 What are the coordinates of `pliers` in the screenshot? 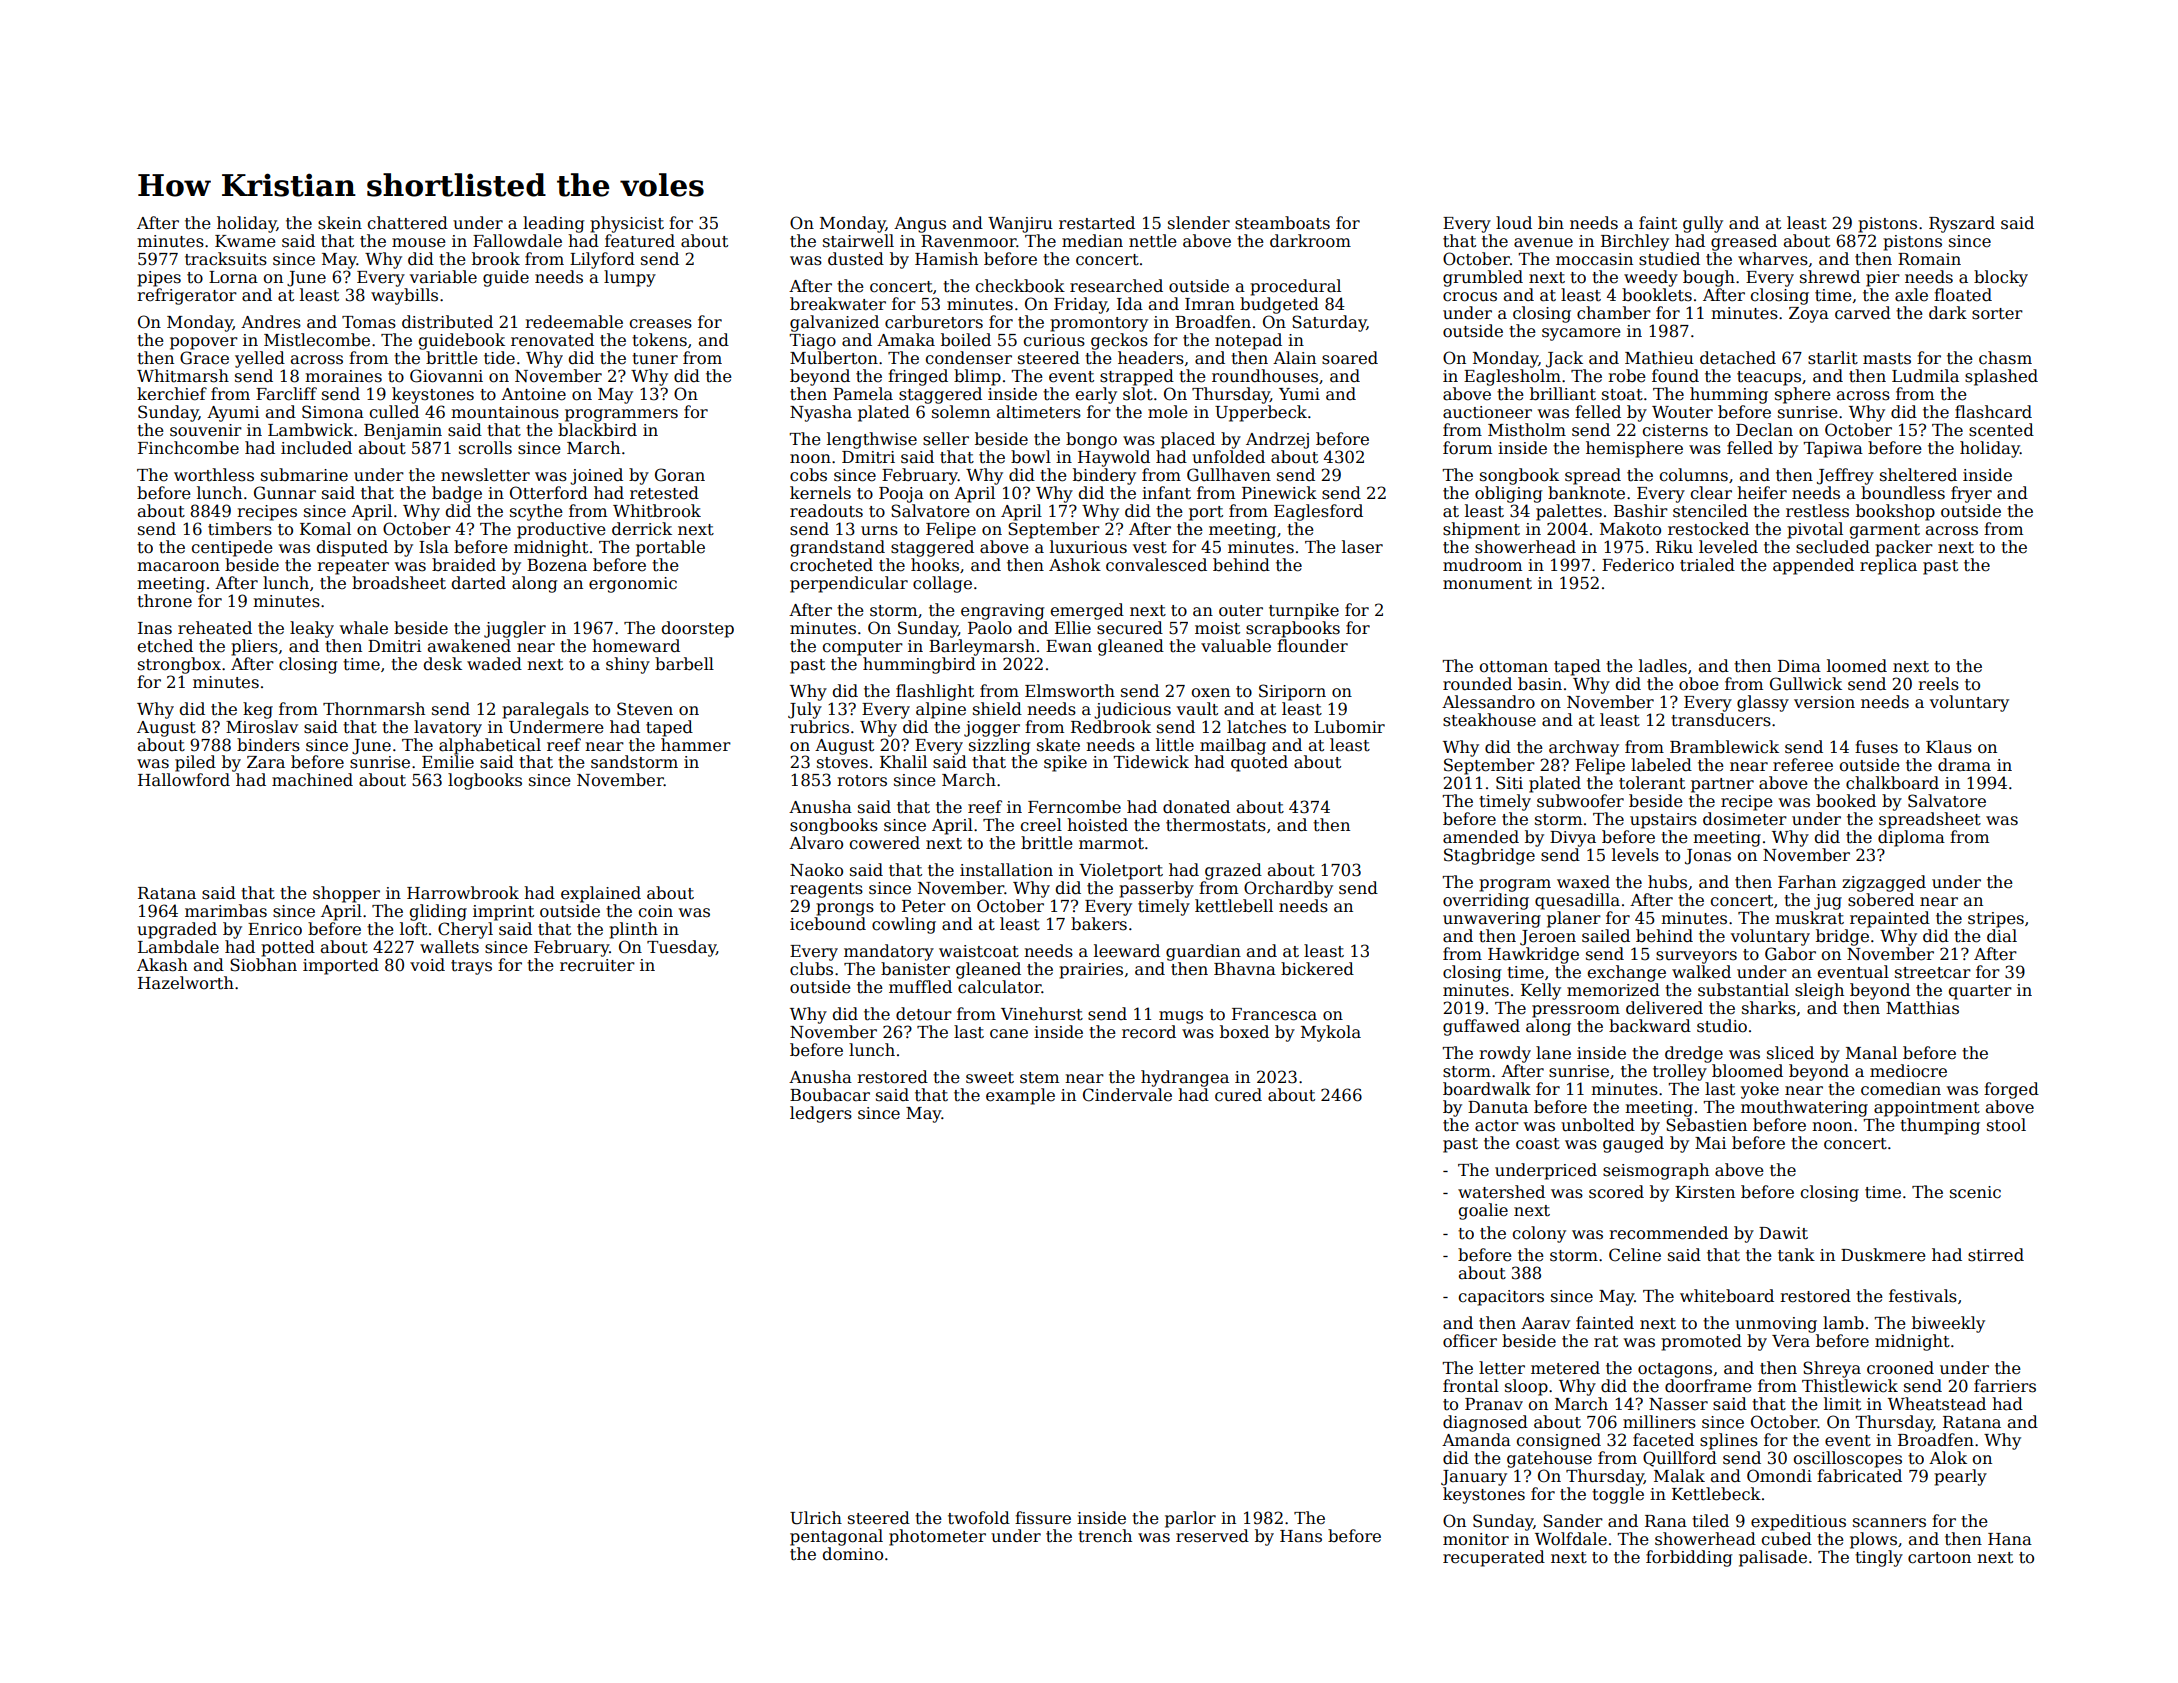 It's located at (254, 647).
